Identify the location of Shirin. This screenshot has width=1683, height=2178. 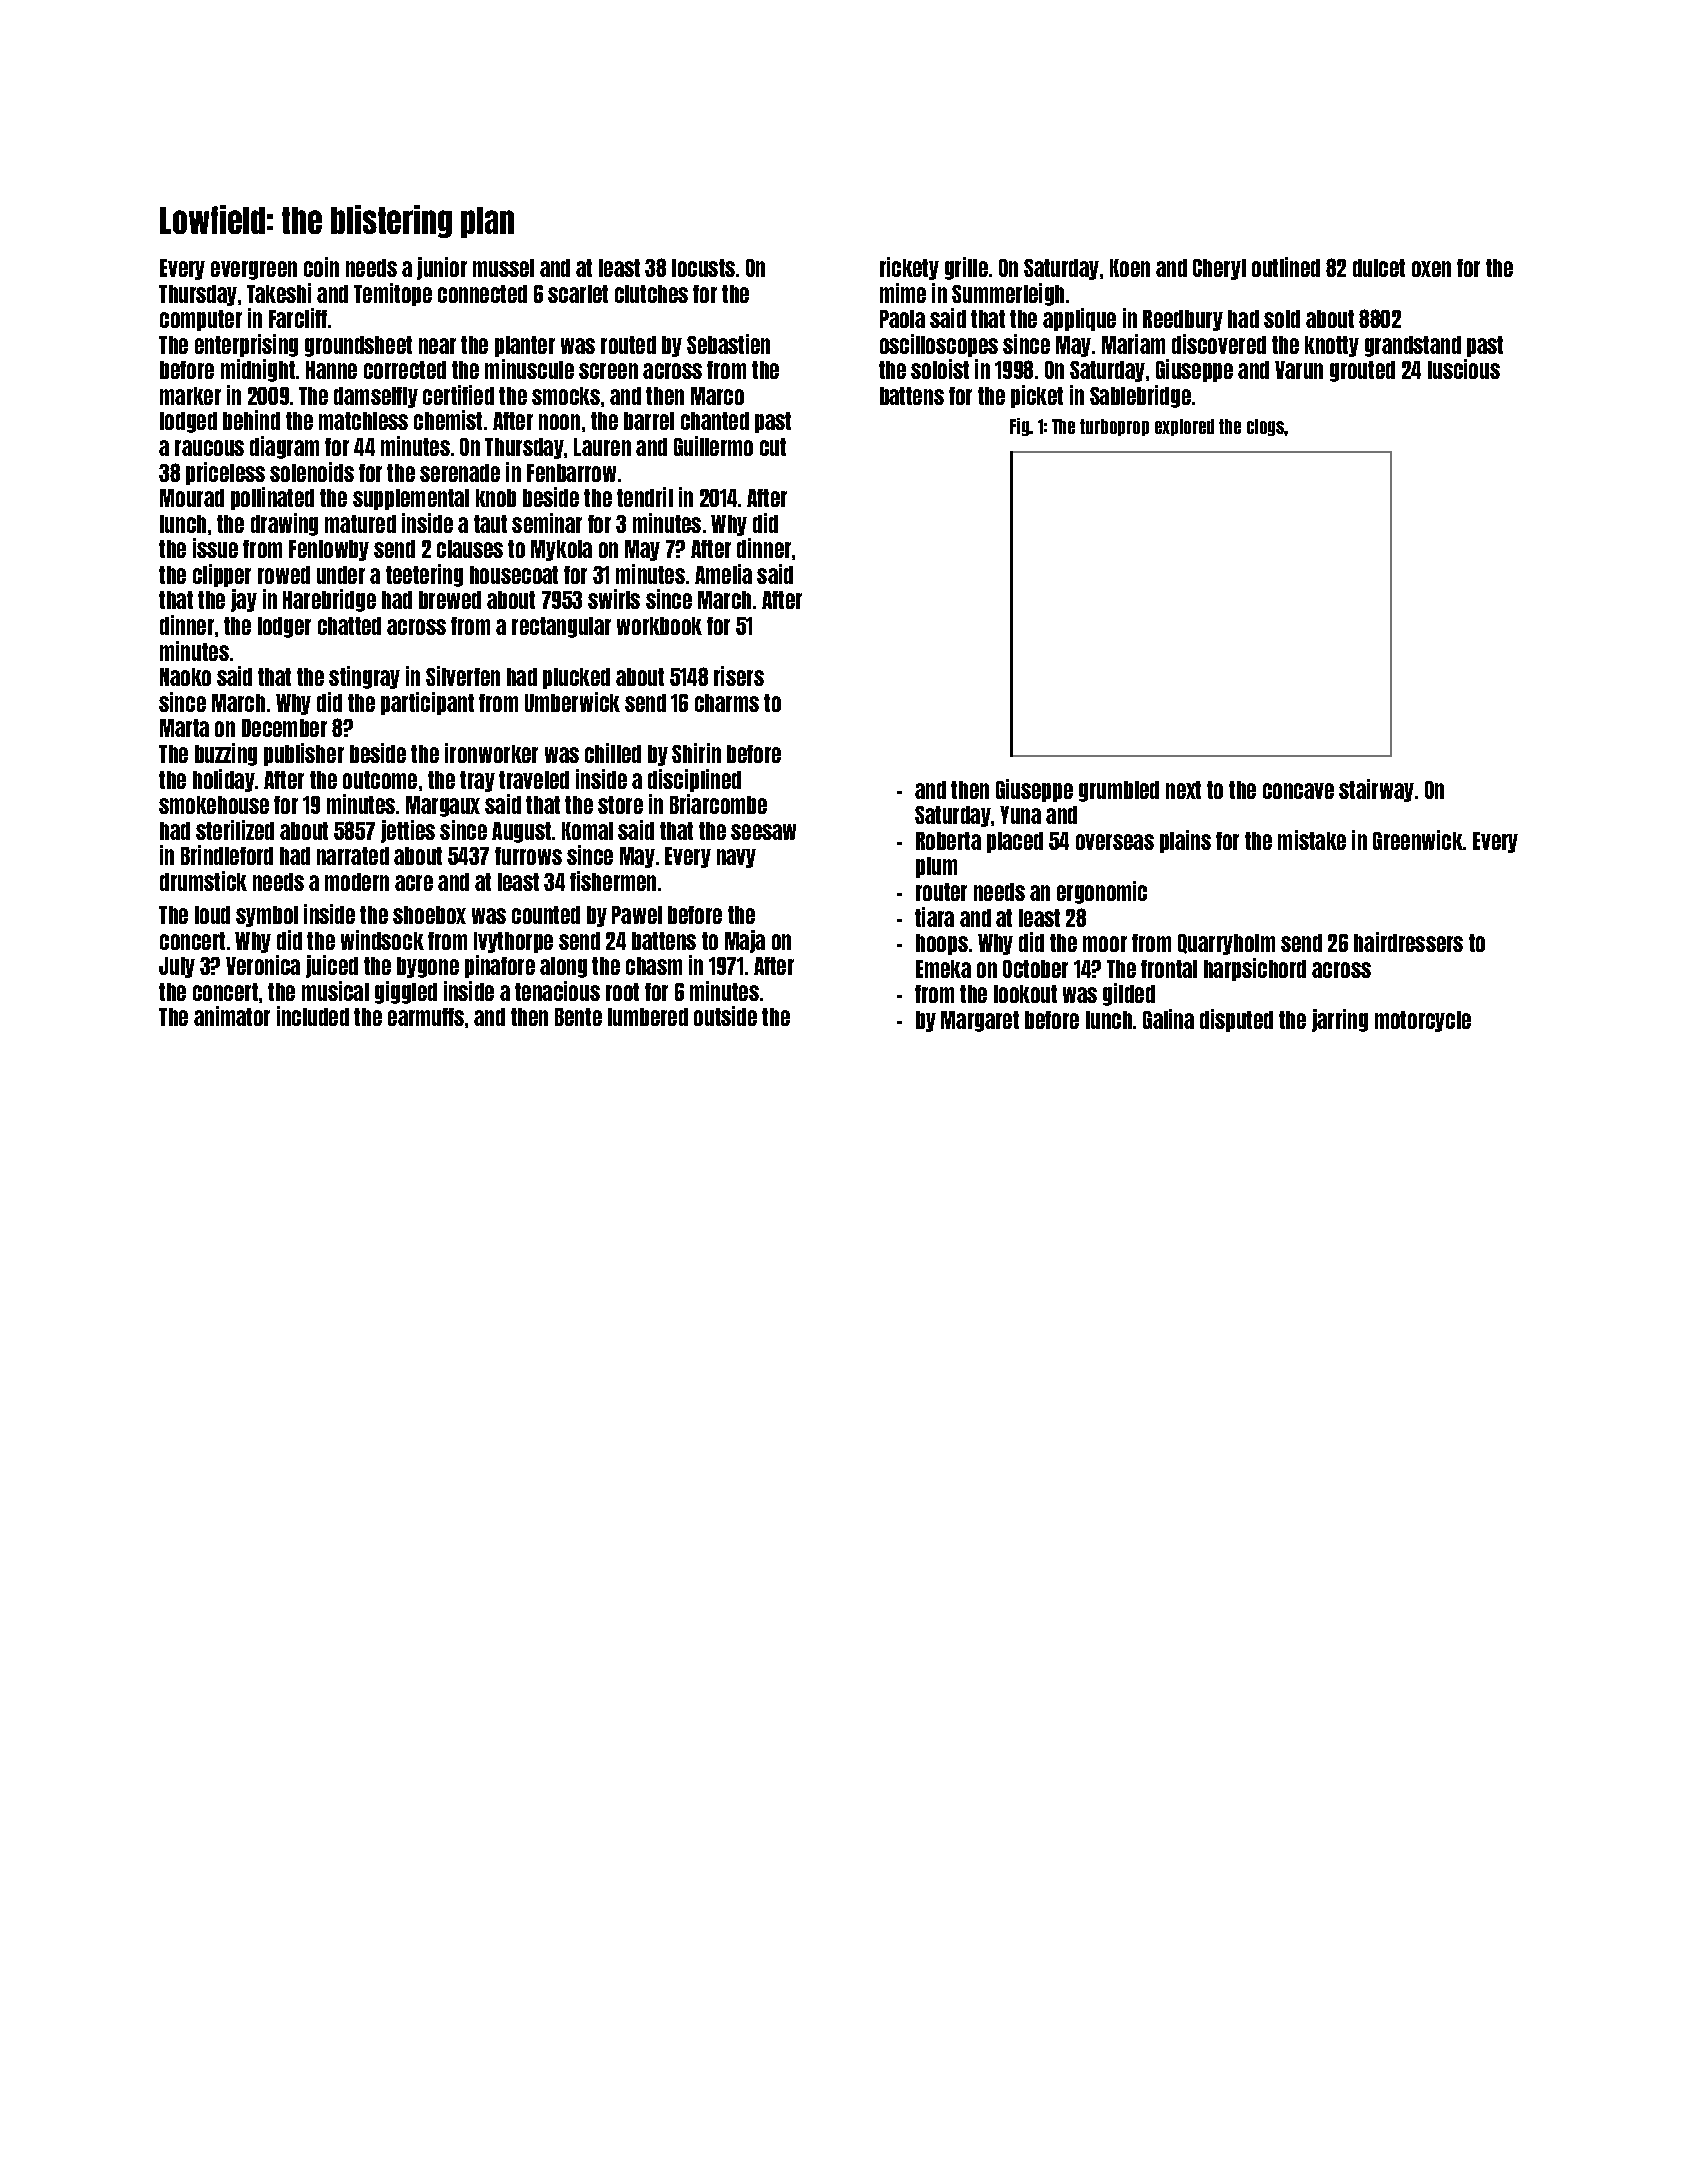
(696, 753).
